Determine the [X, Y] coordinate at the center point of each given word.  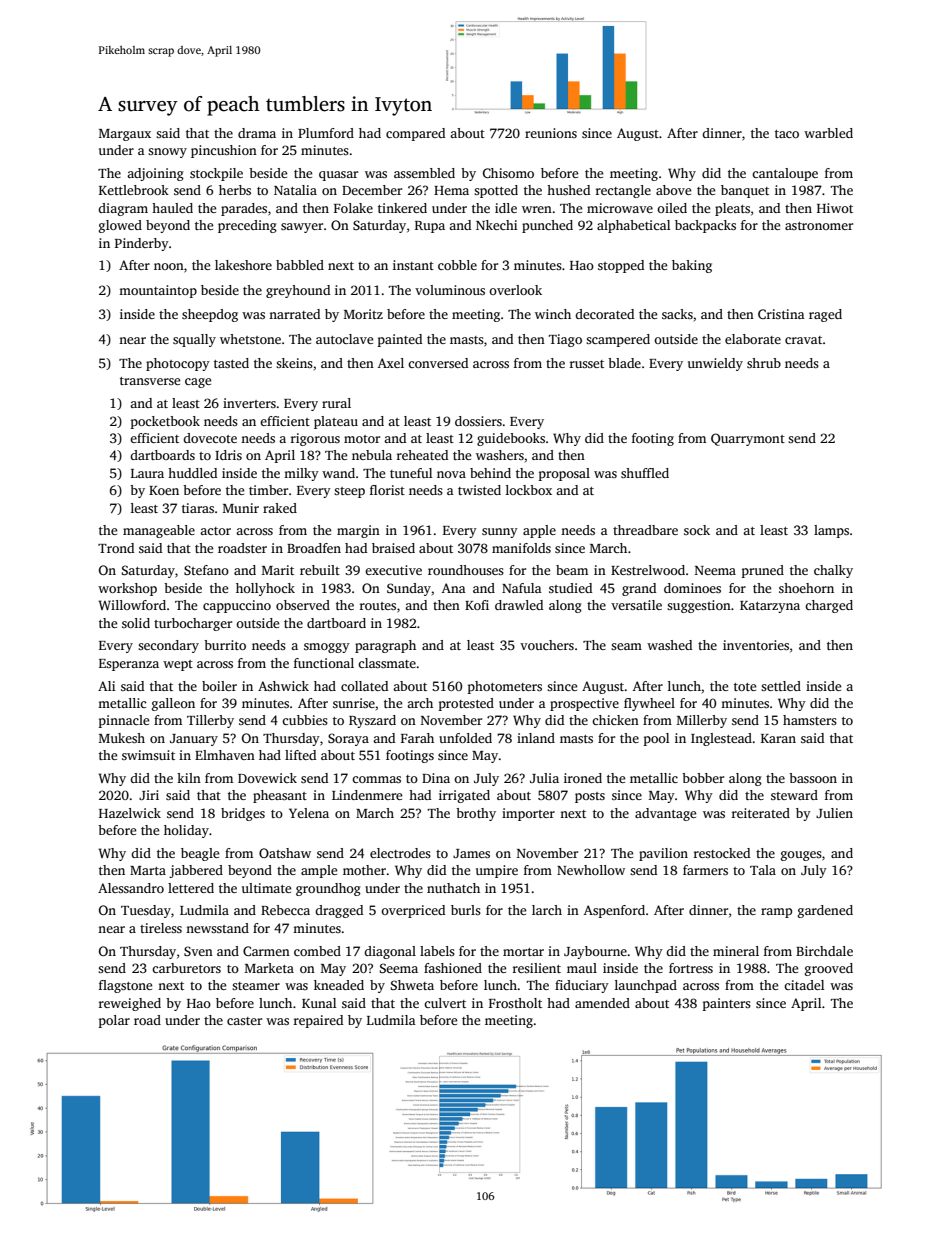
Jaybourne [595, 952]
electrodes [400, 853]
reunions [551, 133]
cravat [803, 340]
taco [787, 134]
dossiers [478, 421]
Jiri [149, 795]
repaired [318, 1021]
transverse [150, 381]
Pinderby [142, 244]
